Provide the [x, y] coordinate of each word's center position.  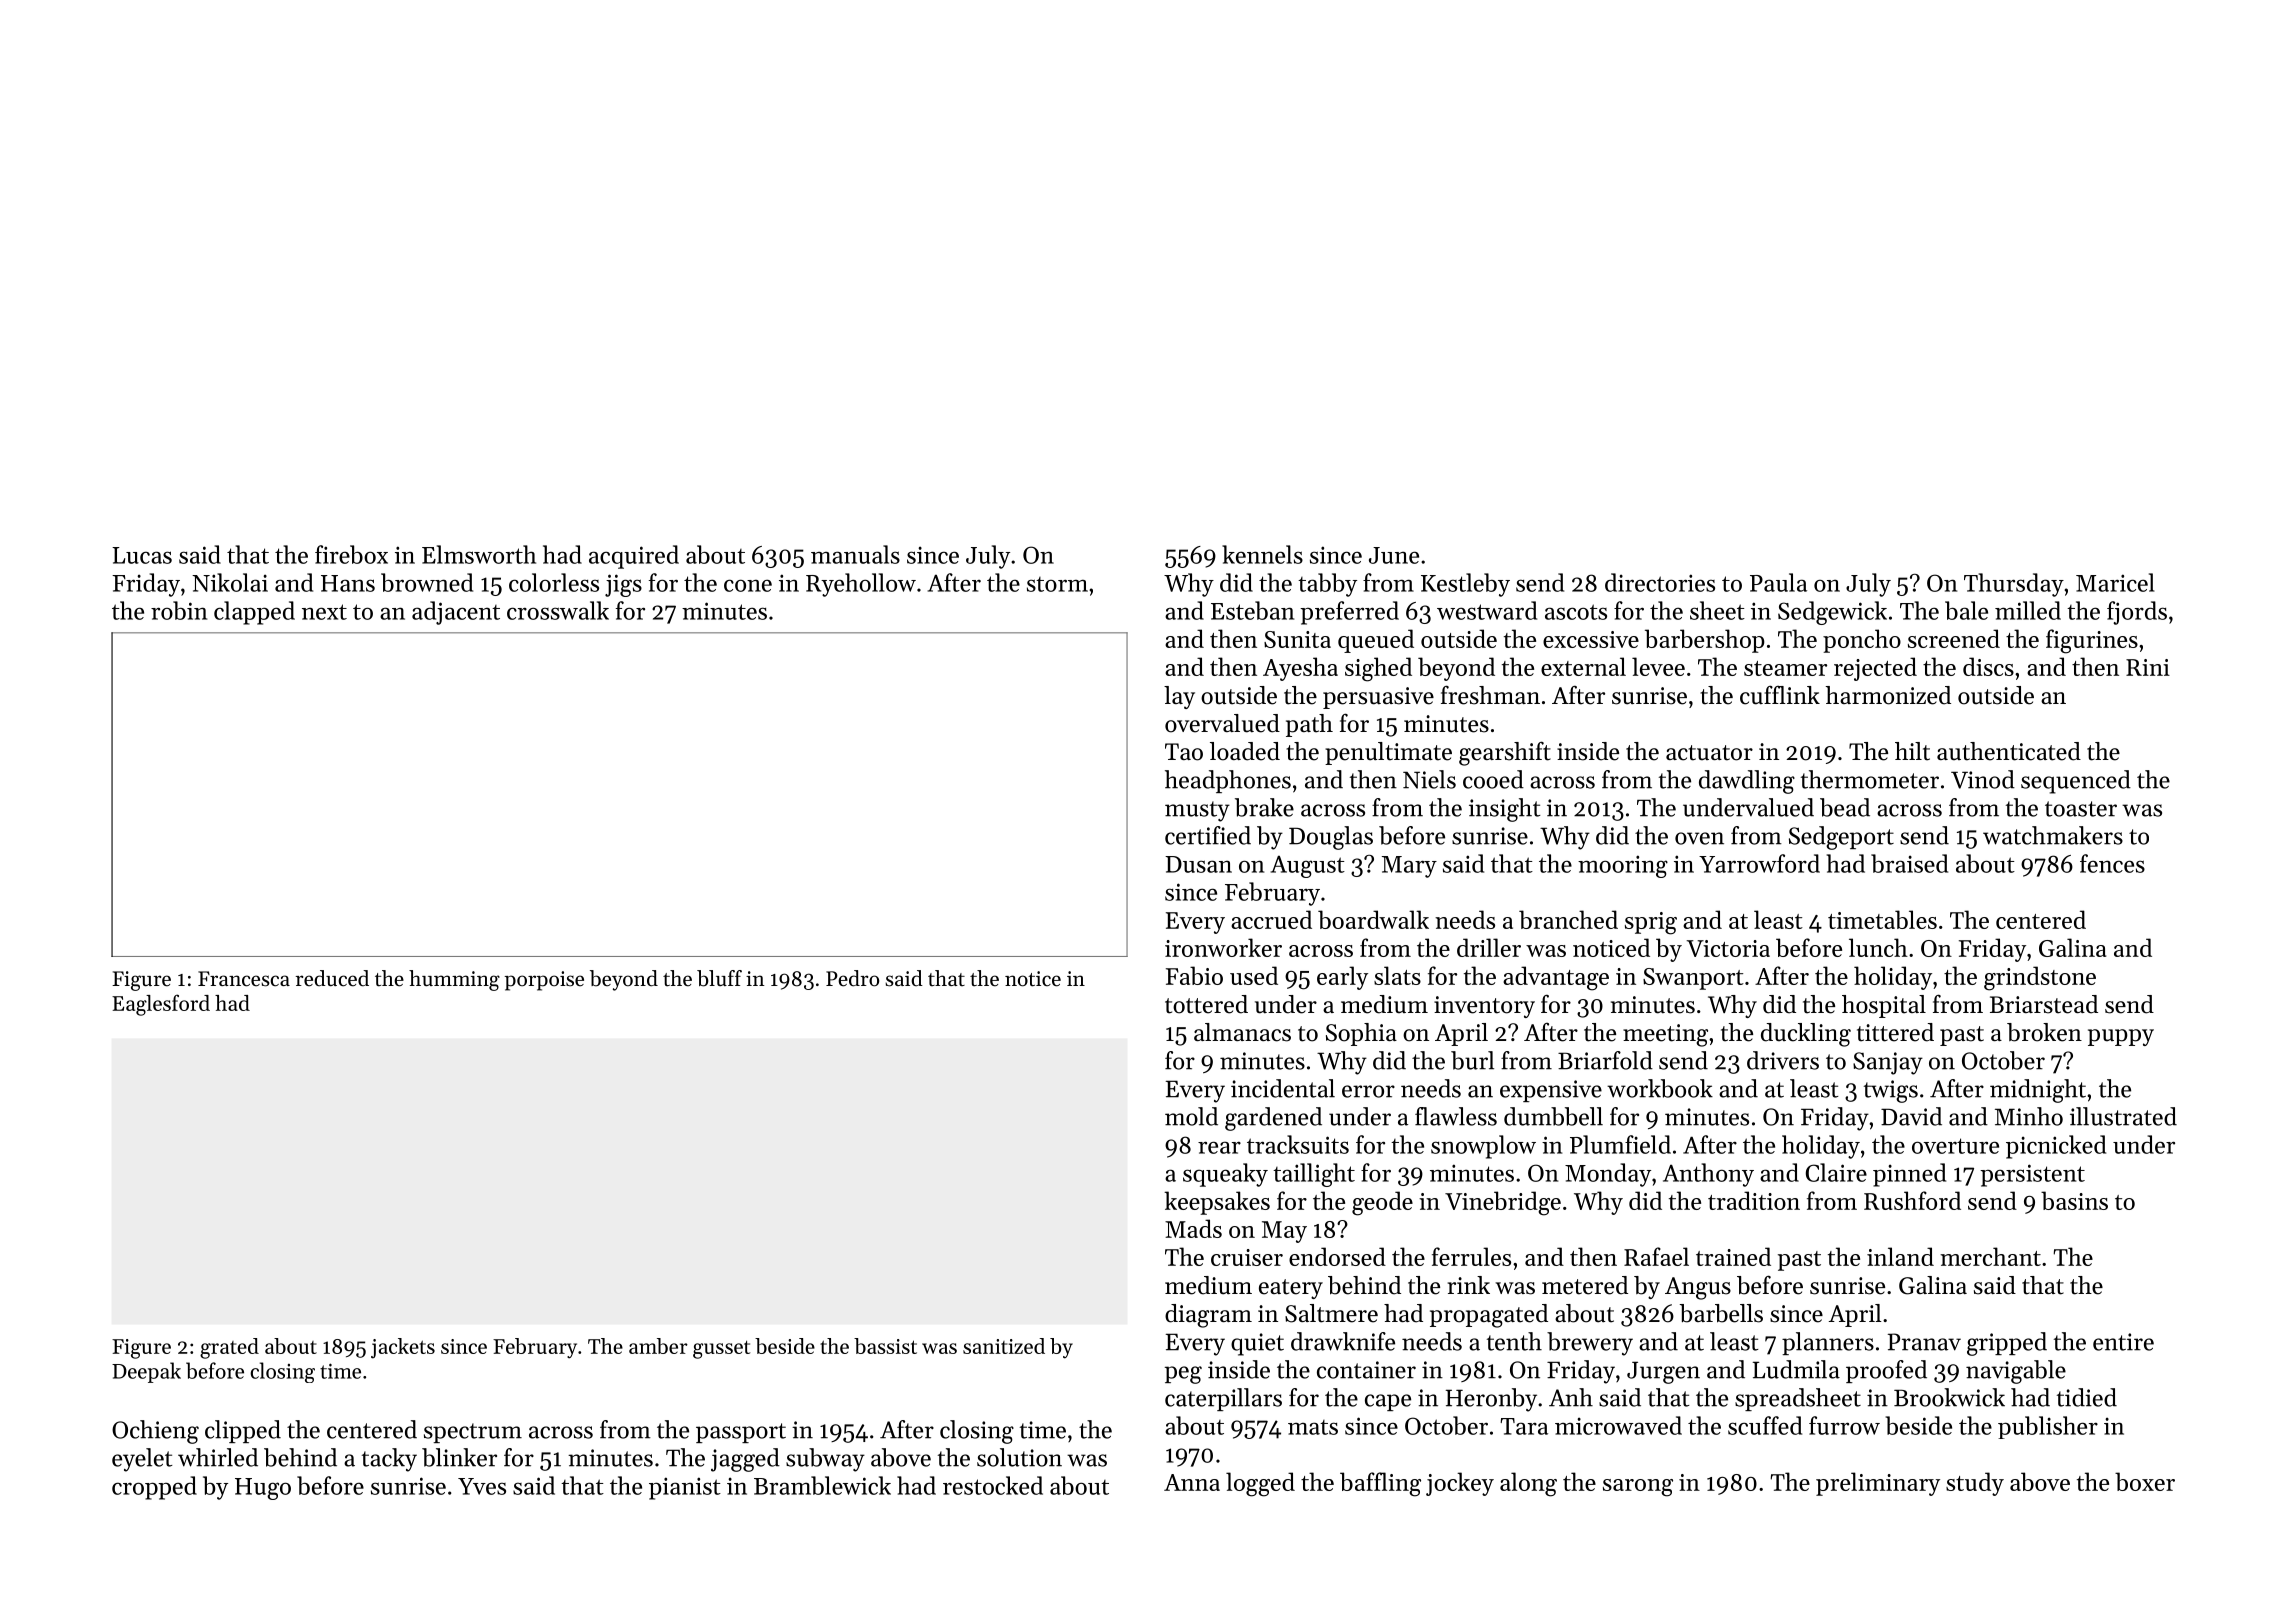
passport [741, 1433]
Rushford [1912, 1200]
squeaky [1225, 1175]
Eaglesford [161, 1005]
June [1394, 555]
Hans [348, 583]
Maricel [2115, 582]
